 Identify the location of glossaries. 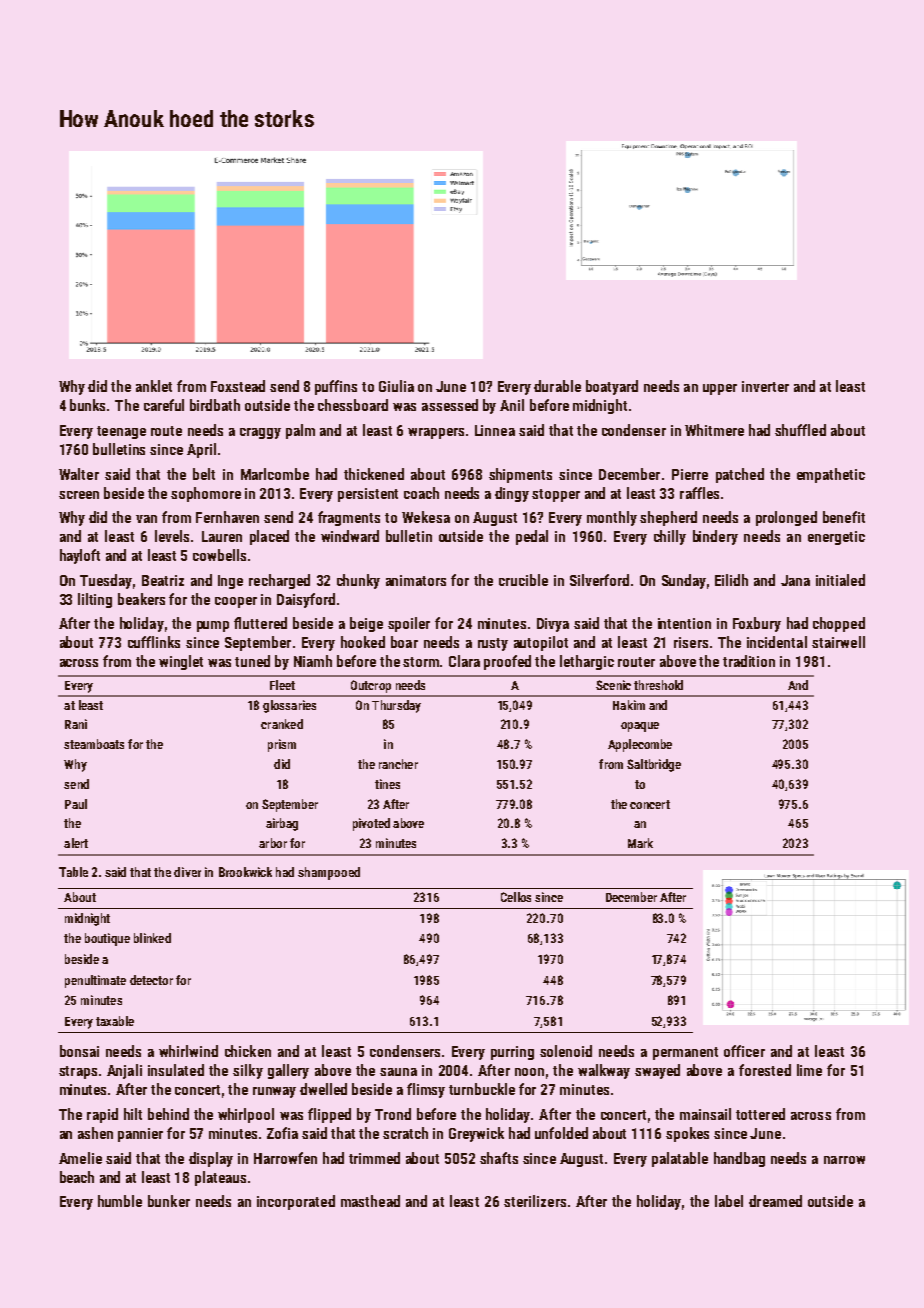
(289, 706).
